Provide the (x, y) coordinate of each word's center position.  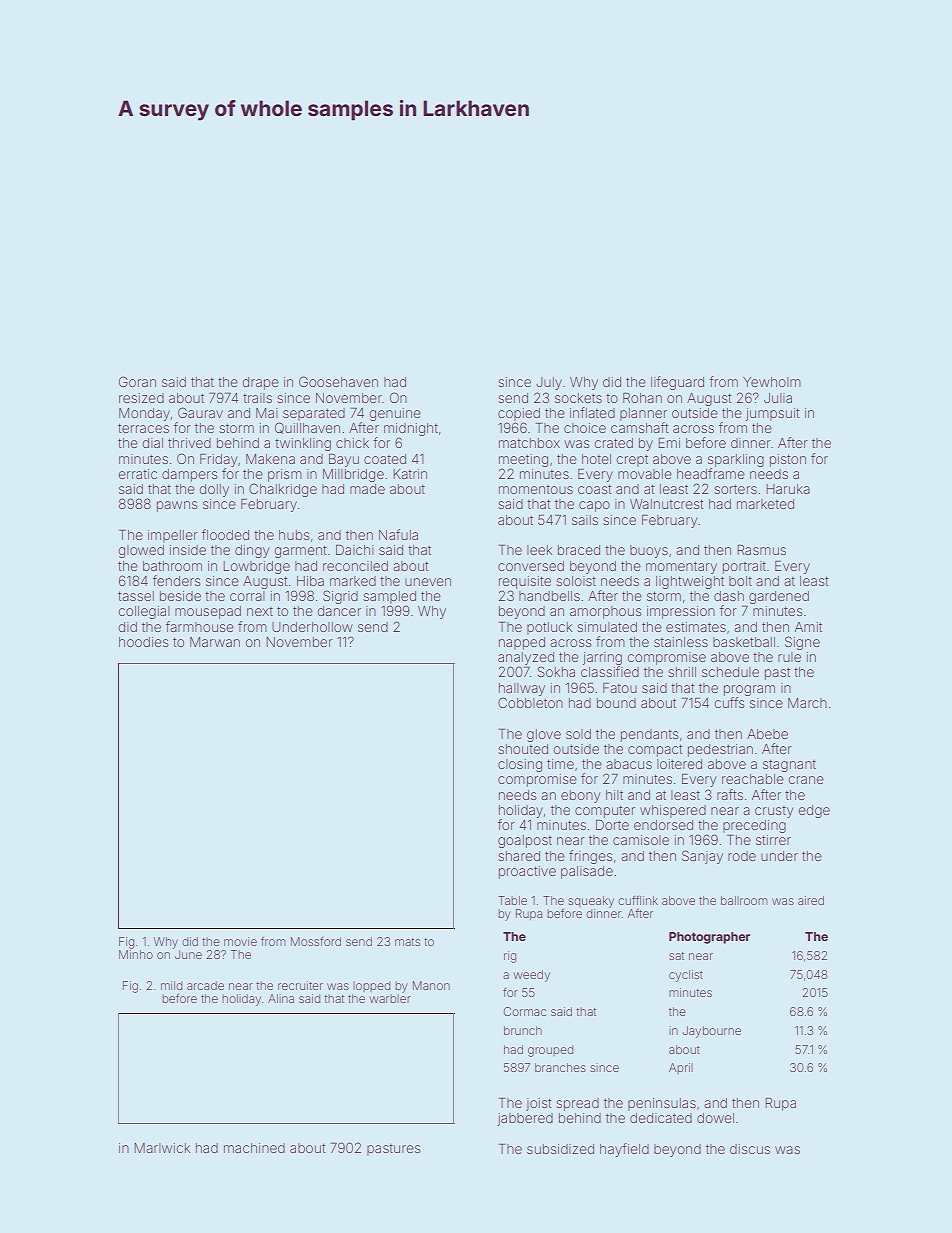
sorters (735, 489)
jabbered (525, 1119)
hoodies (143, 642)
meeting (523, 460)
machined (254, 1148)
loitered (679, 764)
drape (260, 383)
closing (520, 765)
